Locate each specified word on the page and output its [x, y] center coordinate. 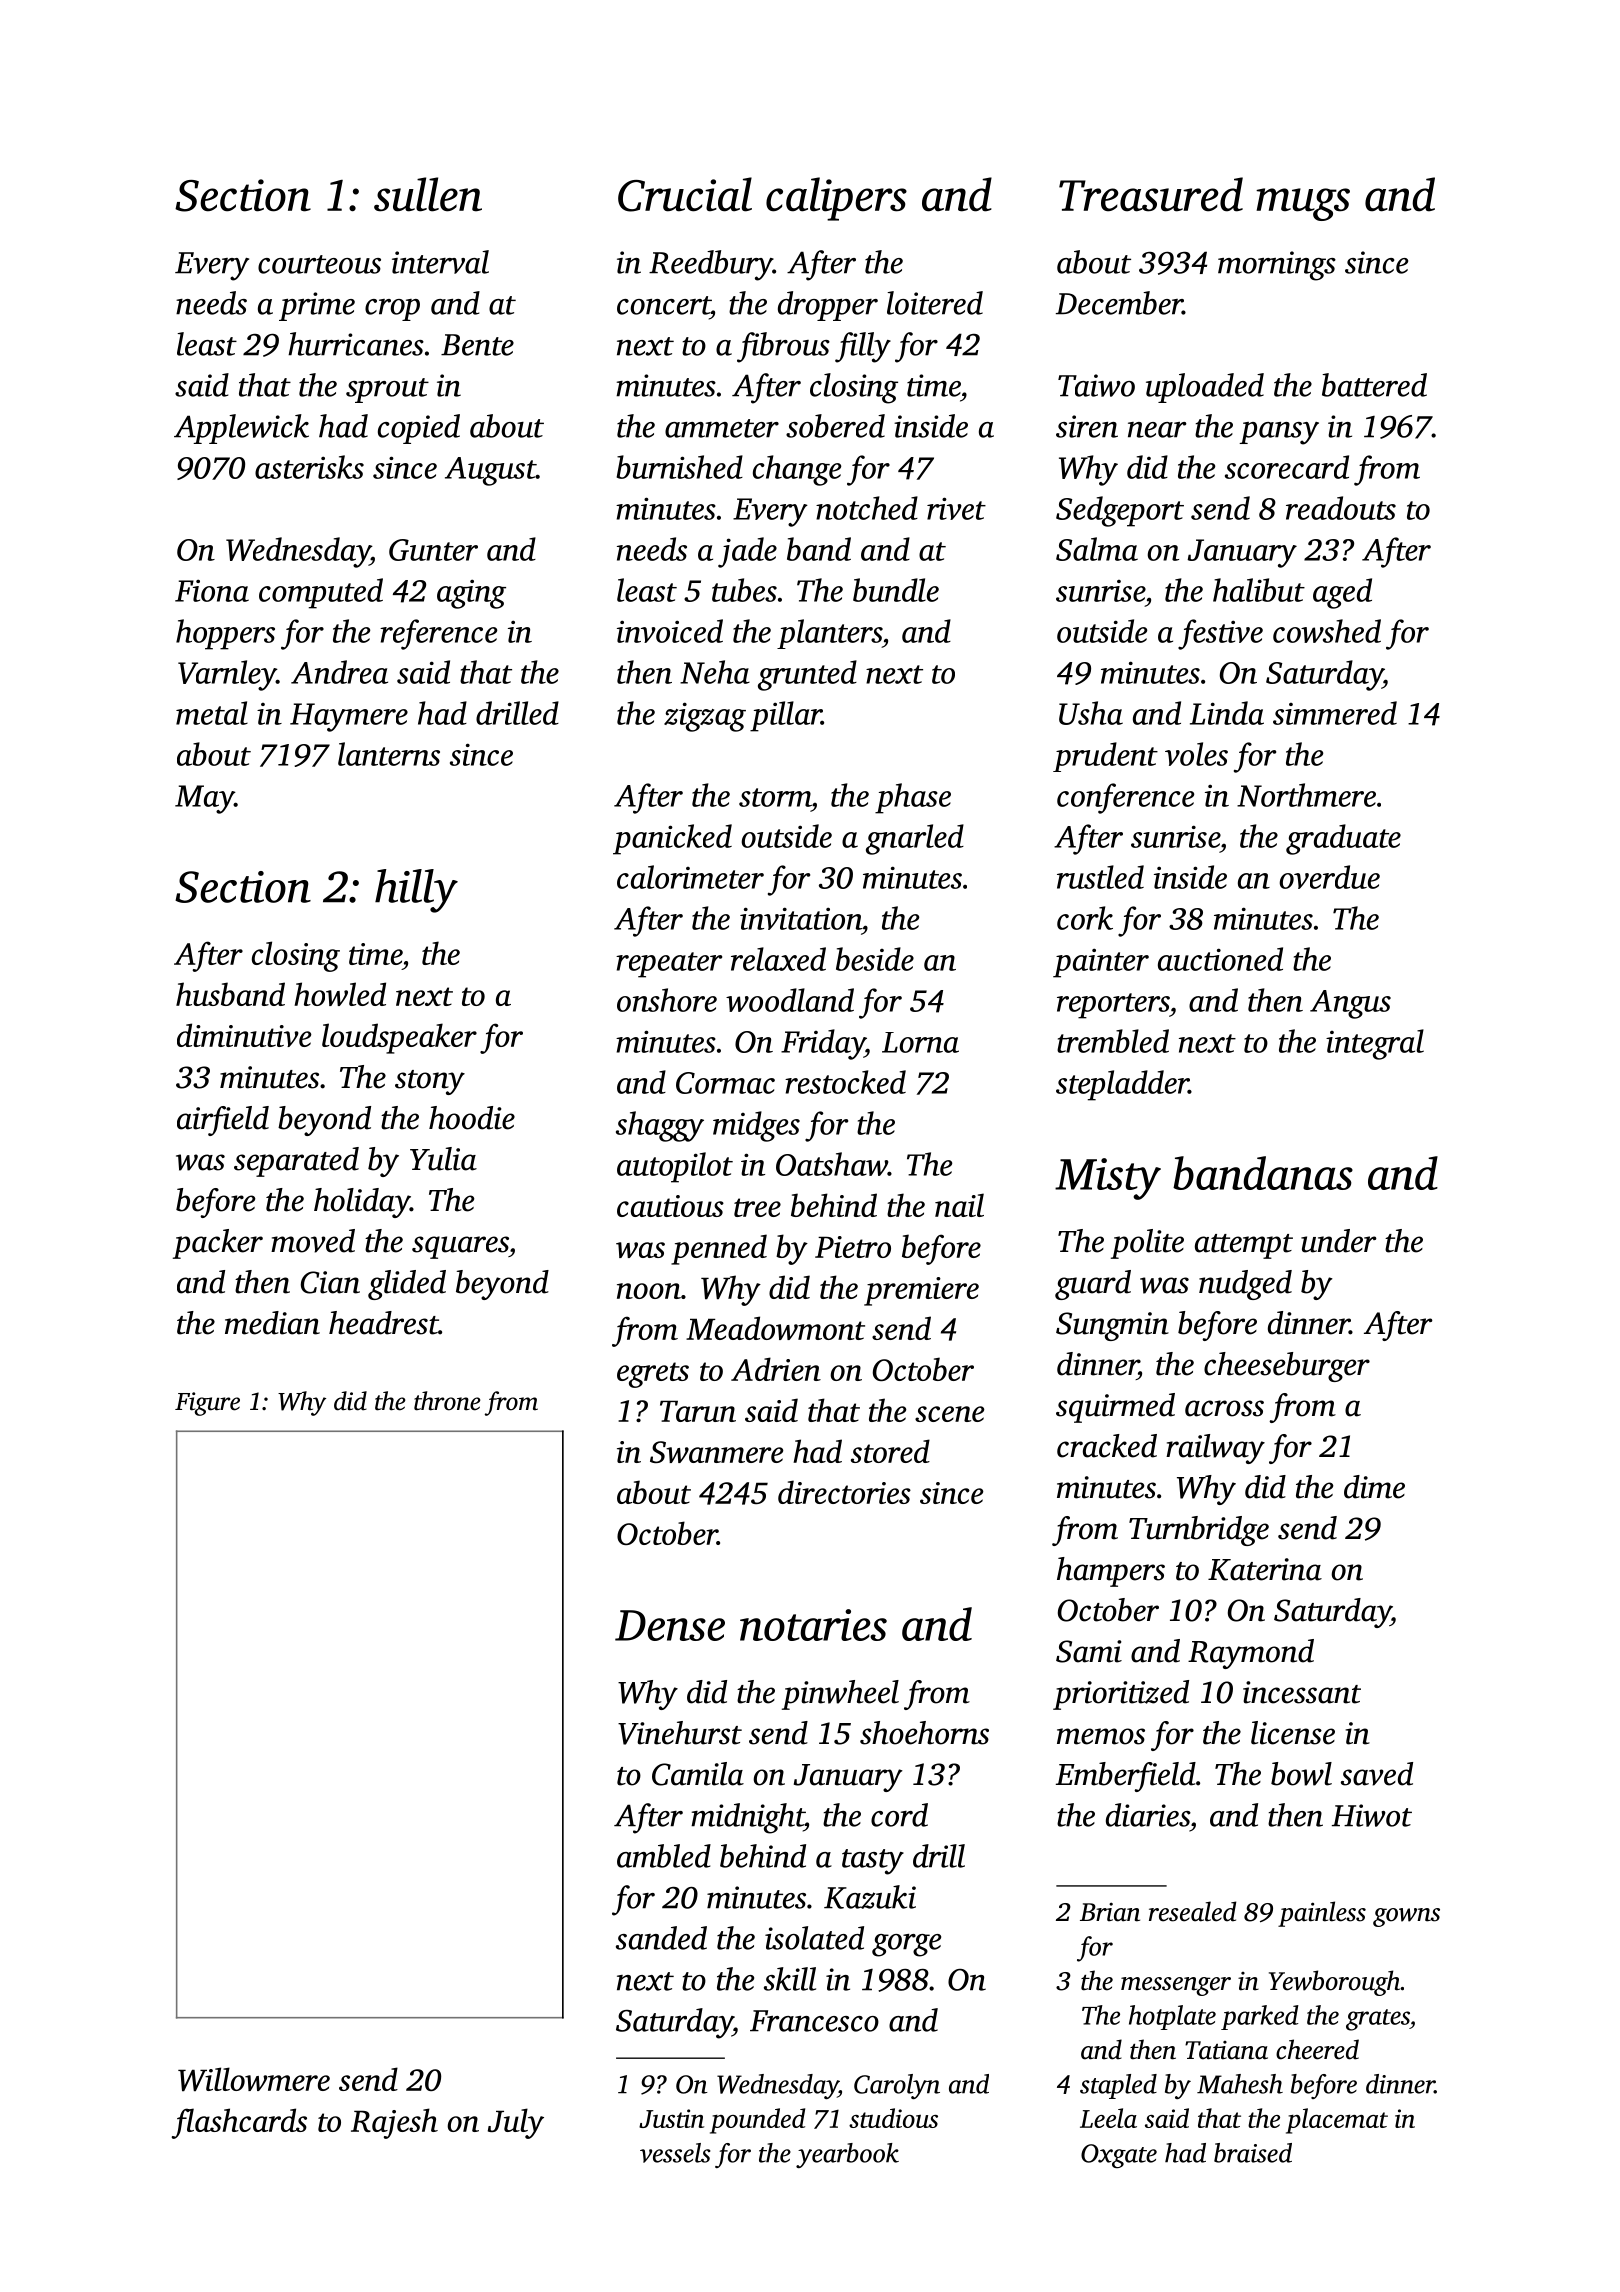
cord [899, 1815]
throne [447, 1401]
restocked [845, 1082]
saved [1377, 1774]
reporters [1113, 1006]
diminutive [244, 1035]
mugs [1303, 204]
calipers [836, 199]
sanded [661, 1938]
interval [440, 262]
